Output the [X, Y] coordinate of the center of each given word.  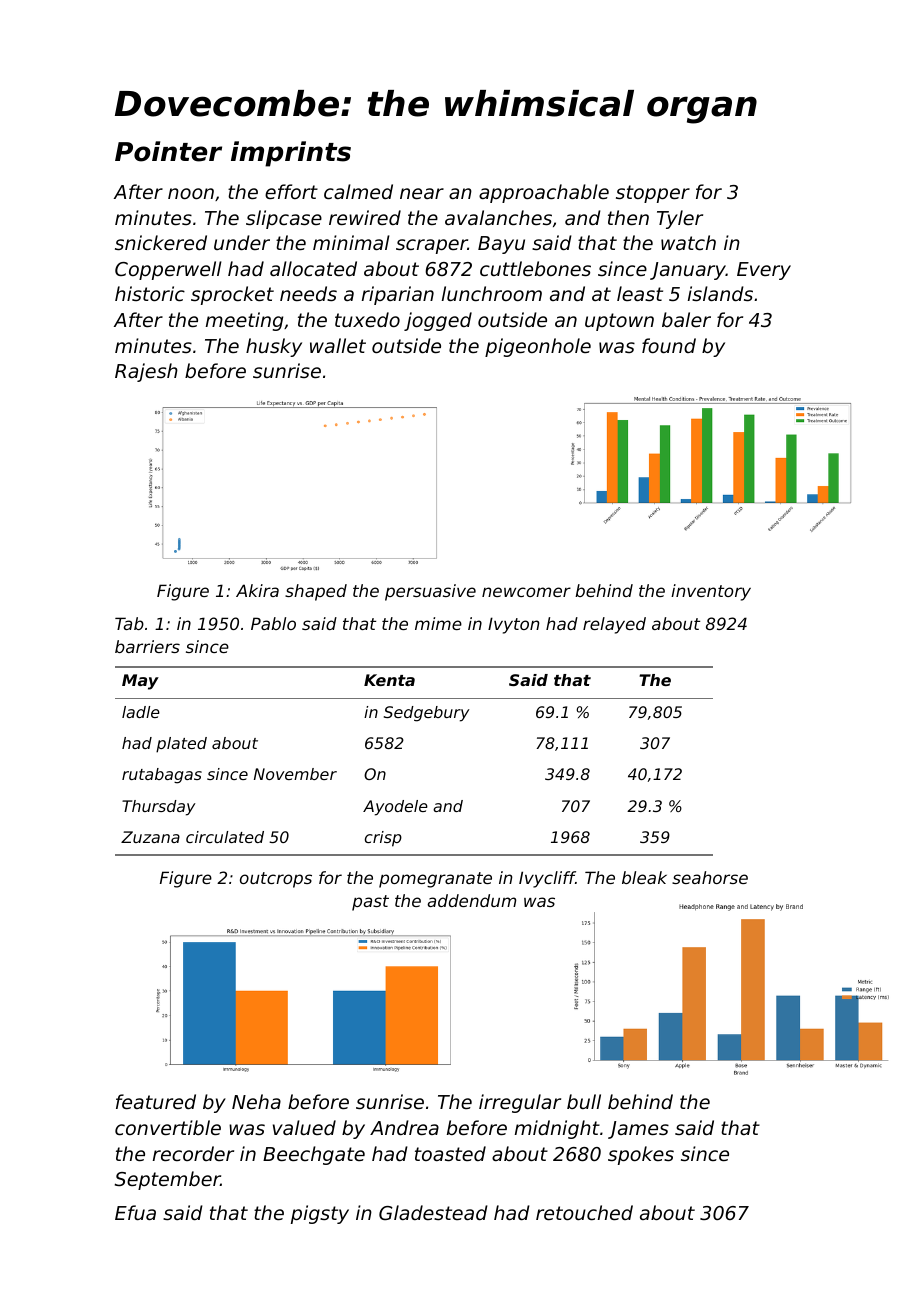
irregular [520, 1103]
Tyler [680, 219]
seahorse [710, 877]
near [422, 193]
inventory [711, 592]
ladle [141, 712]
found [669, 345]
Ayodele [395, 808]
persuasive [430, 592]
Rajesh [146, 372]
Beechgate [314, 1155]
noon [191, 193]
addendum [471, 900]
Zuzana [150, 837]
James [638, 1130]
